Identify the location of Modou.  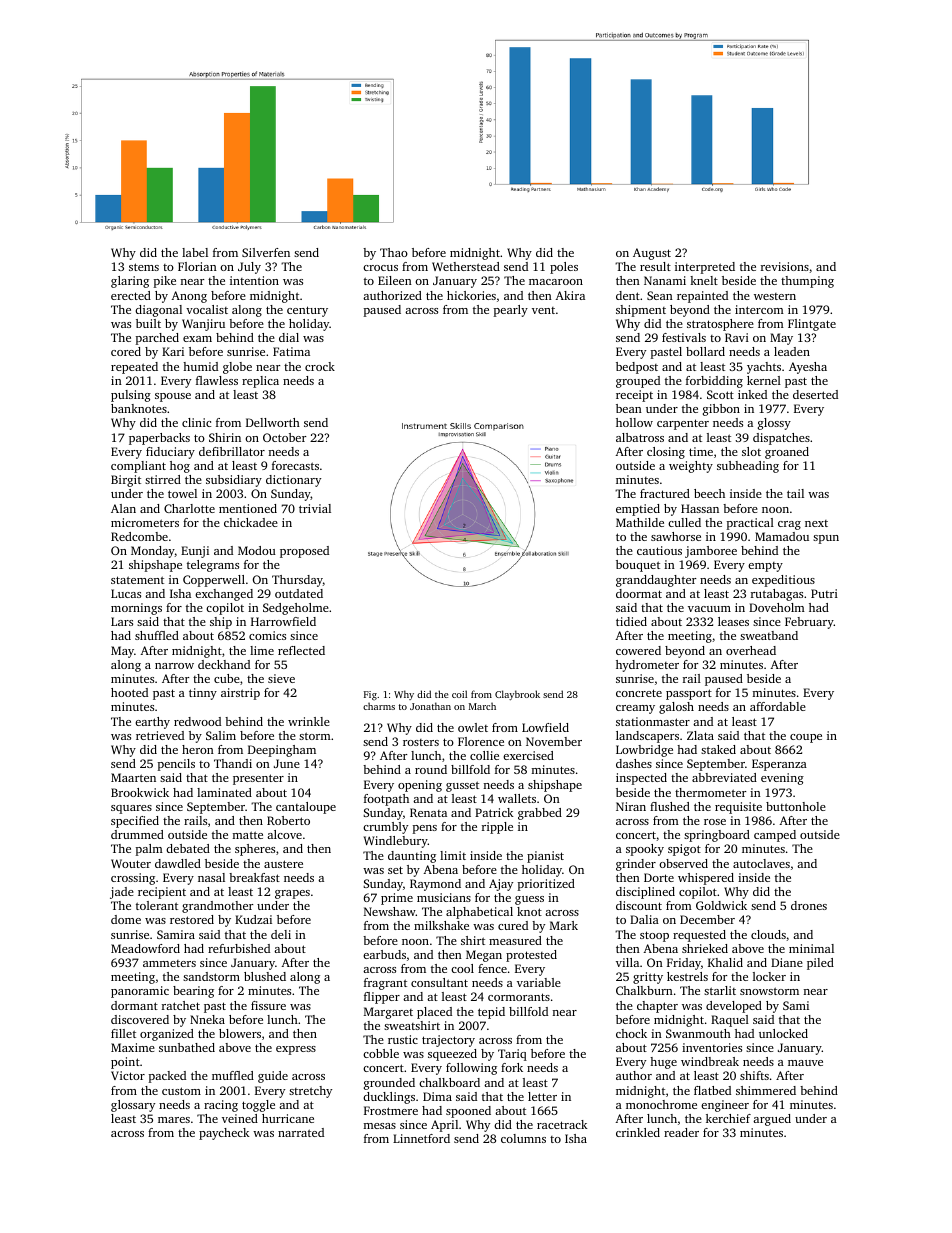
(257, 550).
